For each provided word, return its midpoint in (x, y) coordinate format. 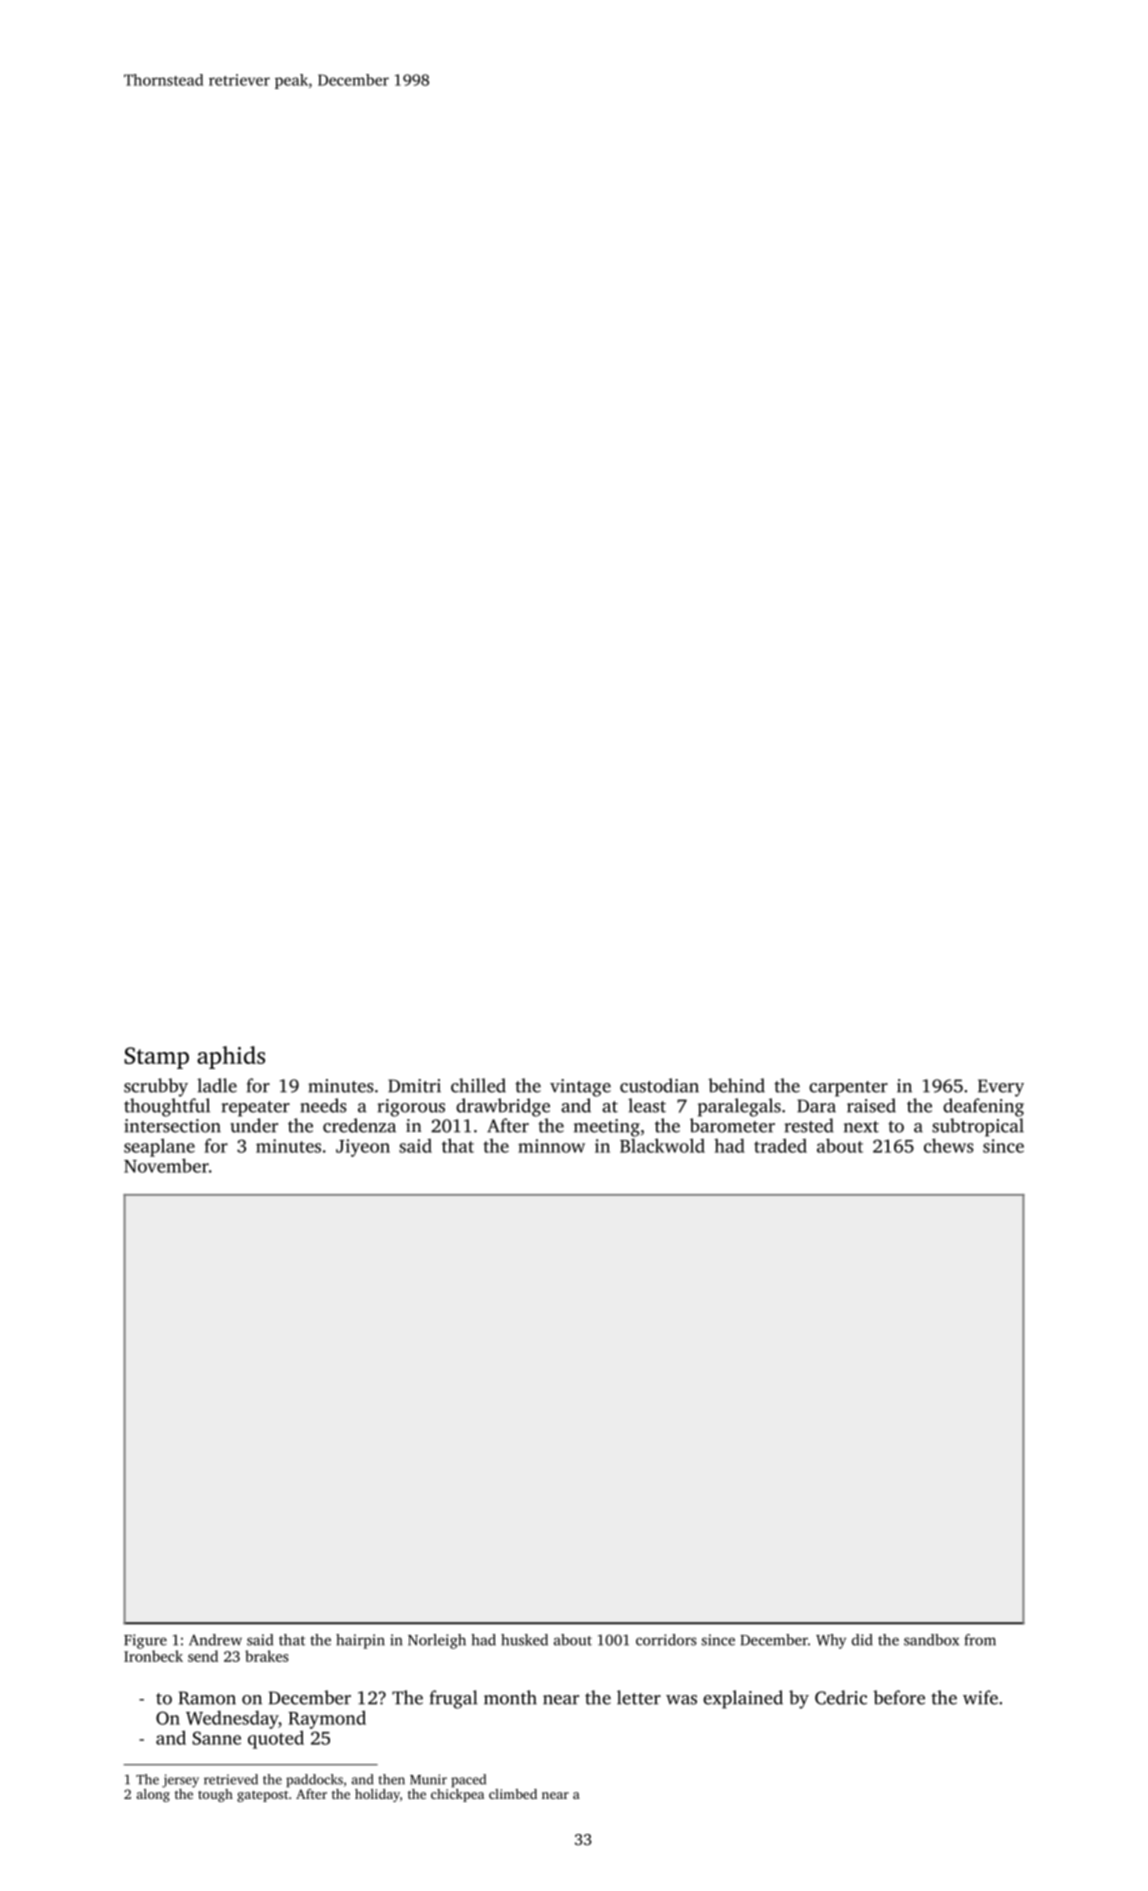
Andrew (215, 1640)
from (980, 1640)
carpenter (848, 1089)
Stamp (156, 1058)
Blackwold (662, 1145)
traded (780, 1145)
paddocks (314, 1781)
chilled (478, 1085)
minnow (551, 1146)
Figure (145, 1641)
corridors (666, 1640)
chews (949, 1145)
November (166, 1165)
